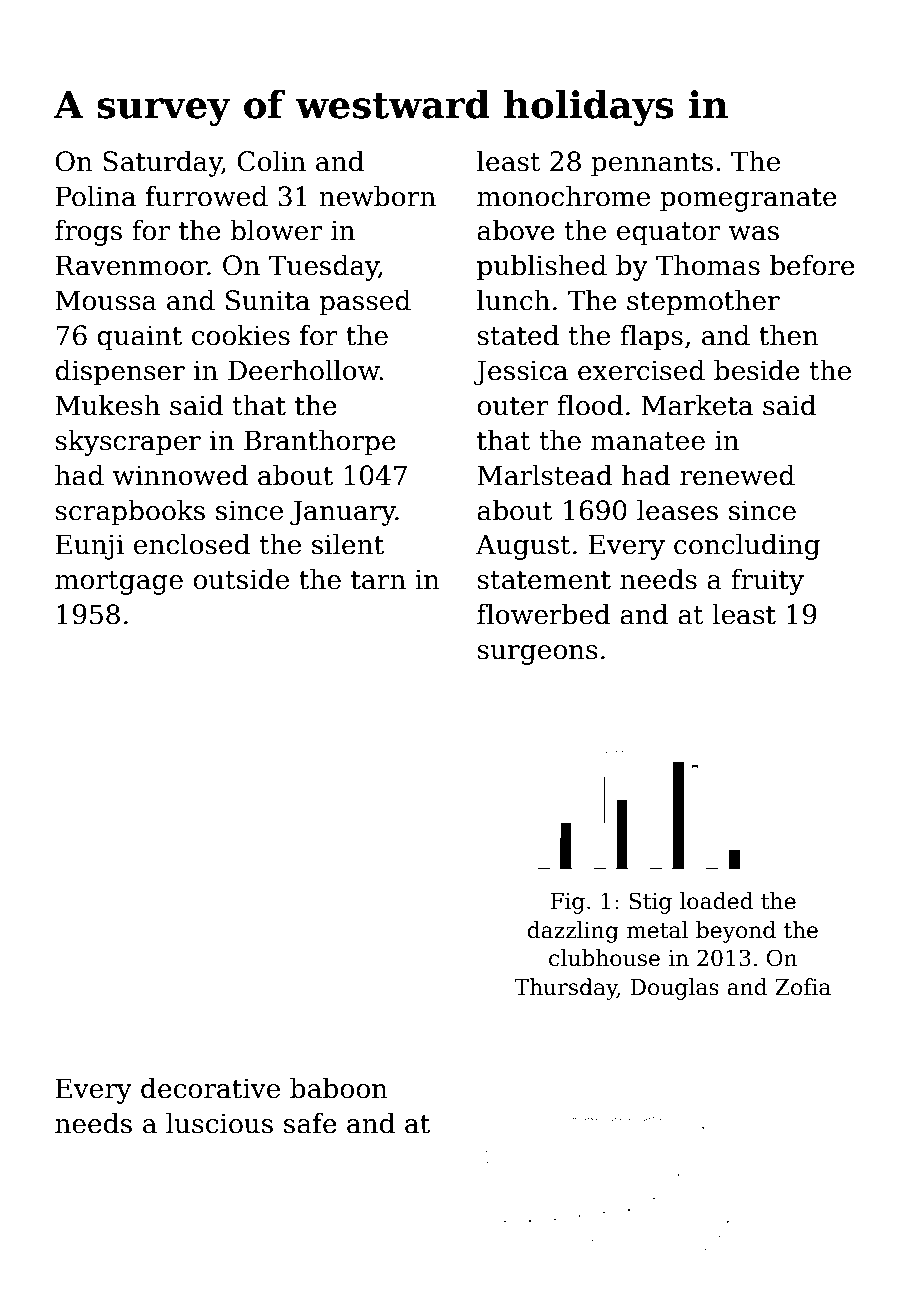  Describe the element at coordinates (241, 579) in the screenshot. I see `outside` at that location.
